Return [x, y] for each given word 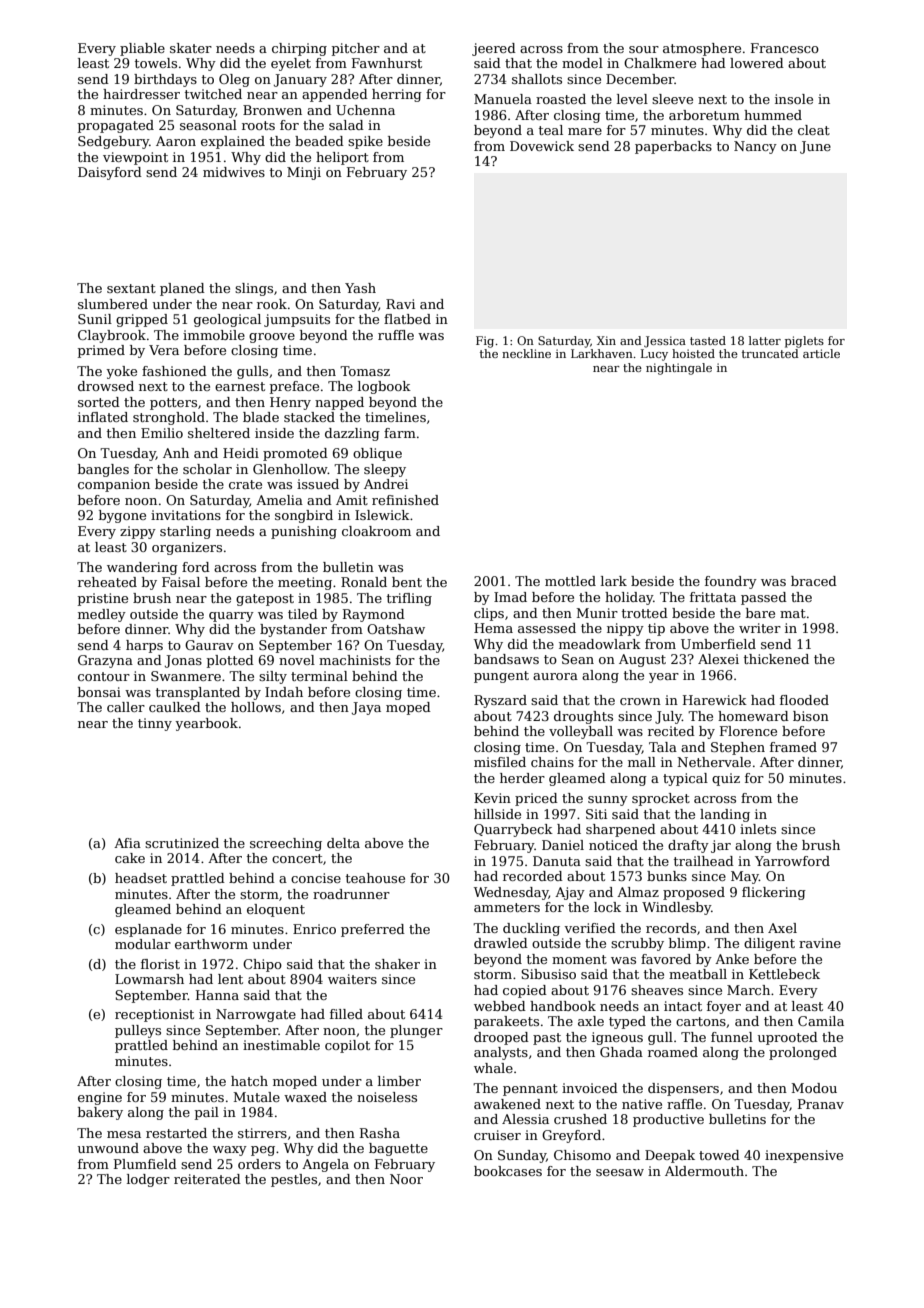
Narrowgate [256, 1015]
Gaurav [209, 645]
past [547, 1039]
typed [627, 1022]
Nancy [755, 147]
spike [365, 142]
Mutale [256, 1097]
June [815, 147]
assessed [547, 628]
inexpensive [804, 1156]
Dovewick [542, 146]
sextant [131, 288]
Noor [406, 1179]
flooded [804, 700]
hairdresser [141, 94]
